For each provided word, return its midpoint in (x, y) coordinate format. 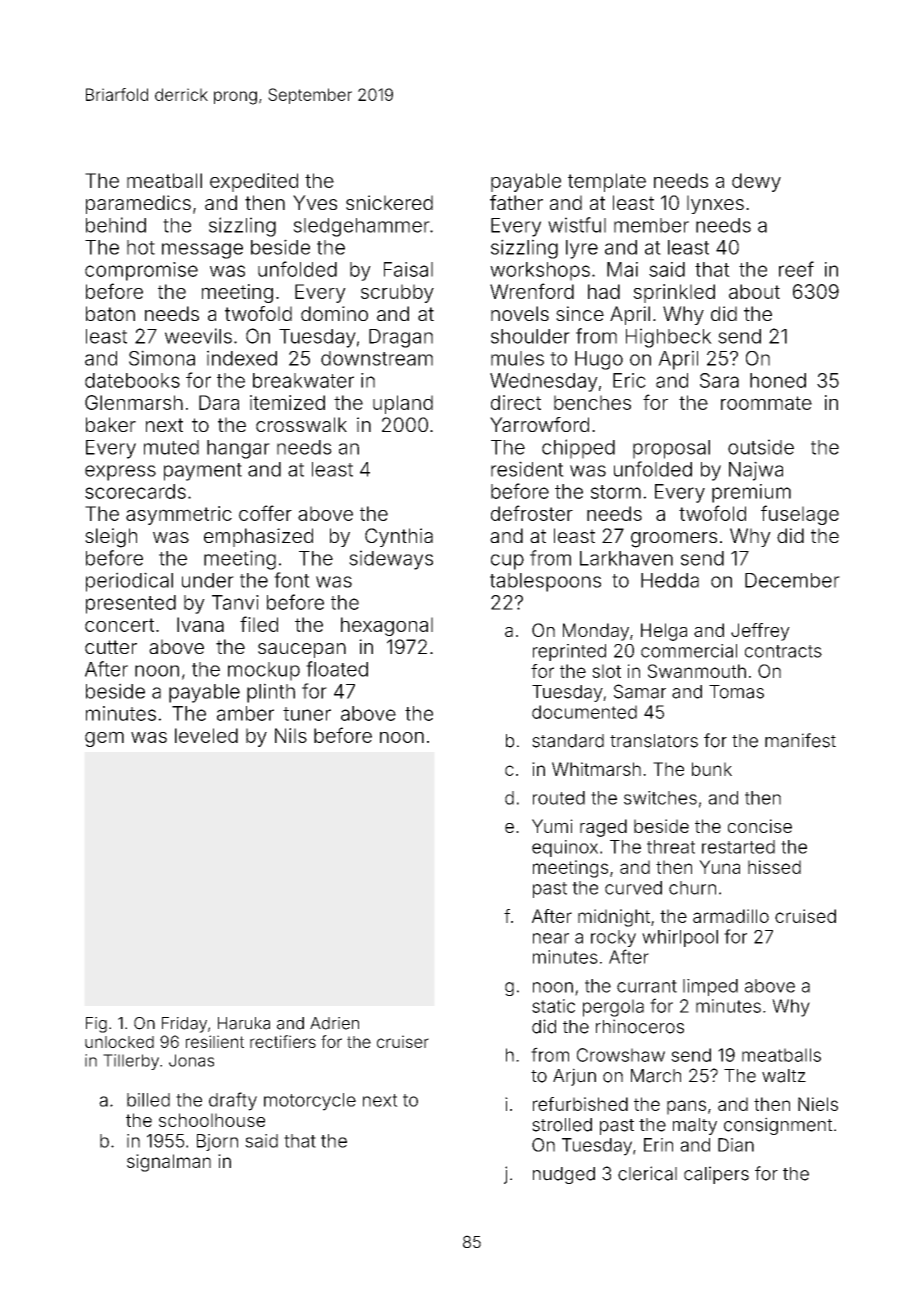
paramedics (138, 204)
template (607, 182)
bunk (712, 769)
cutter (111, 647)
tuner (307, 714)
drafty (233, 1101)
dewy (756, 182)
